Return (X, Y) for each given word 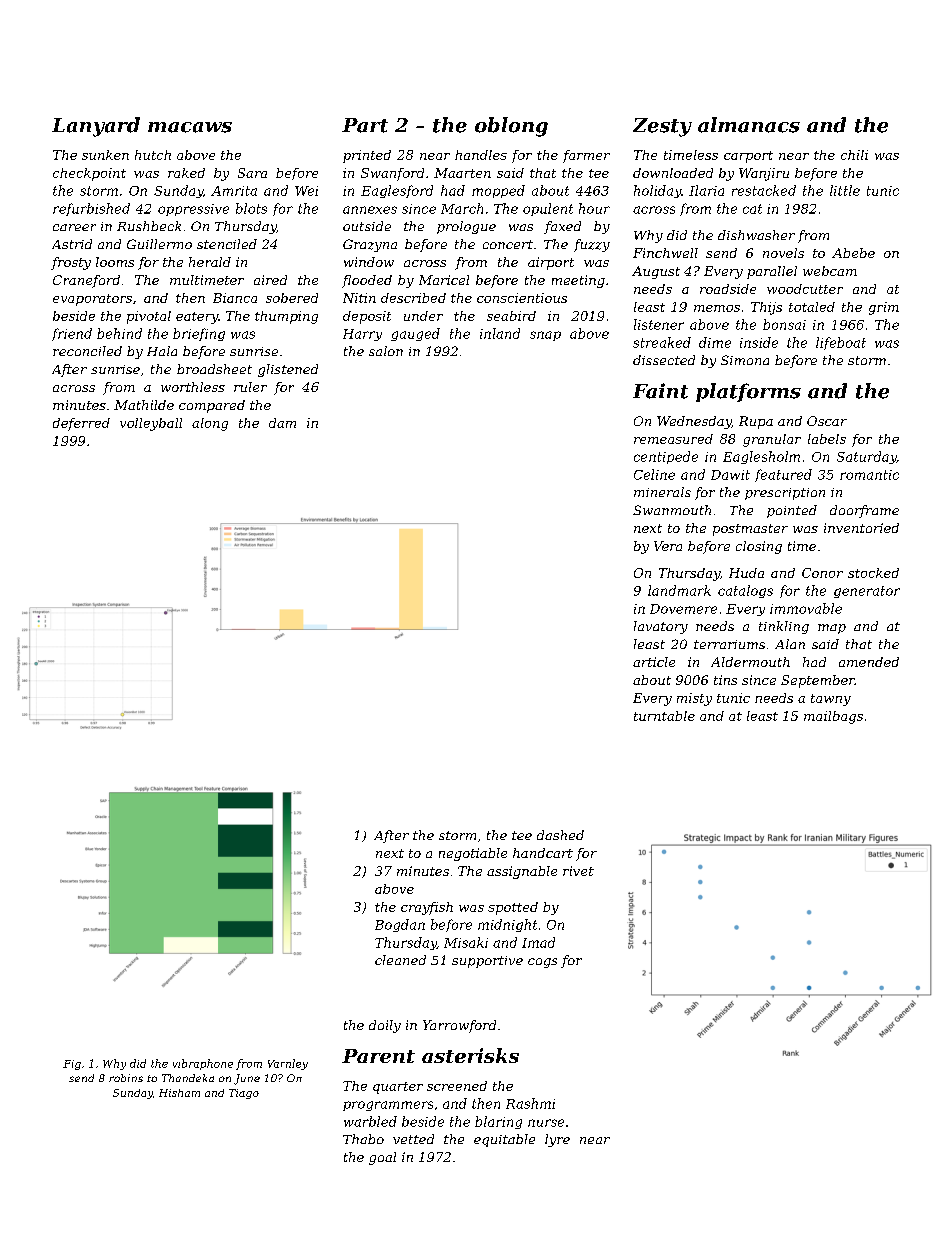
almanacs (749, 125)
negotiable (473, 854)
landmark (679, 590)
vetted (413, 1139)
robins (126, 1078)
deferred (81, 424)
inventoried (861, 528)
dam (282, 423)
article (654, 662)
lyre (557, 1140)
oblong (511, 127)
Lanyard (96, 127)
